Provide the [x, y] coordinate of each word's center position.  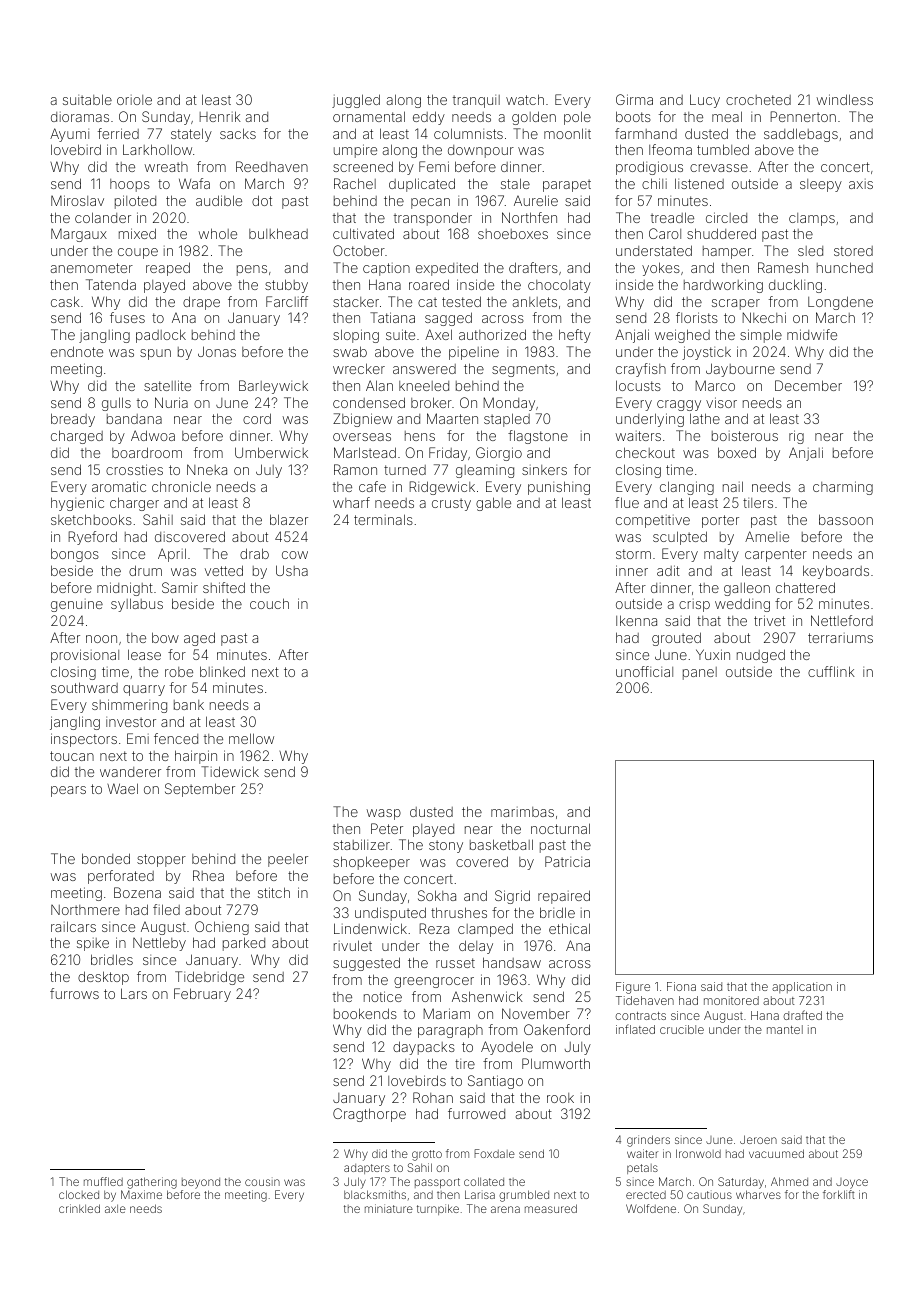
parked [244, 944]
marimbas [522, 812]
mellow [251, 738]
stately [191, 135]
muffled [103, 1181]
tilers [758, 503]
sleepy [821, 185]
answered [424, 369]
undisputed [390, 914]
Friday [448, 454]
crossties [134, 469]
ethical [569, 928]
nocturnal [560, 828]
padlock [161, 336]
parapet [567, 185]
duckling [795, 286]
